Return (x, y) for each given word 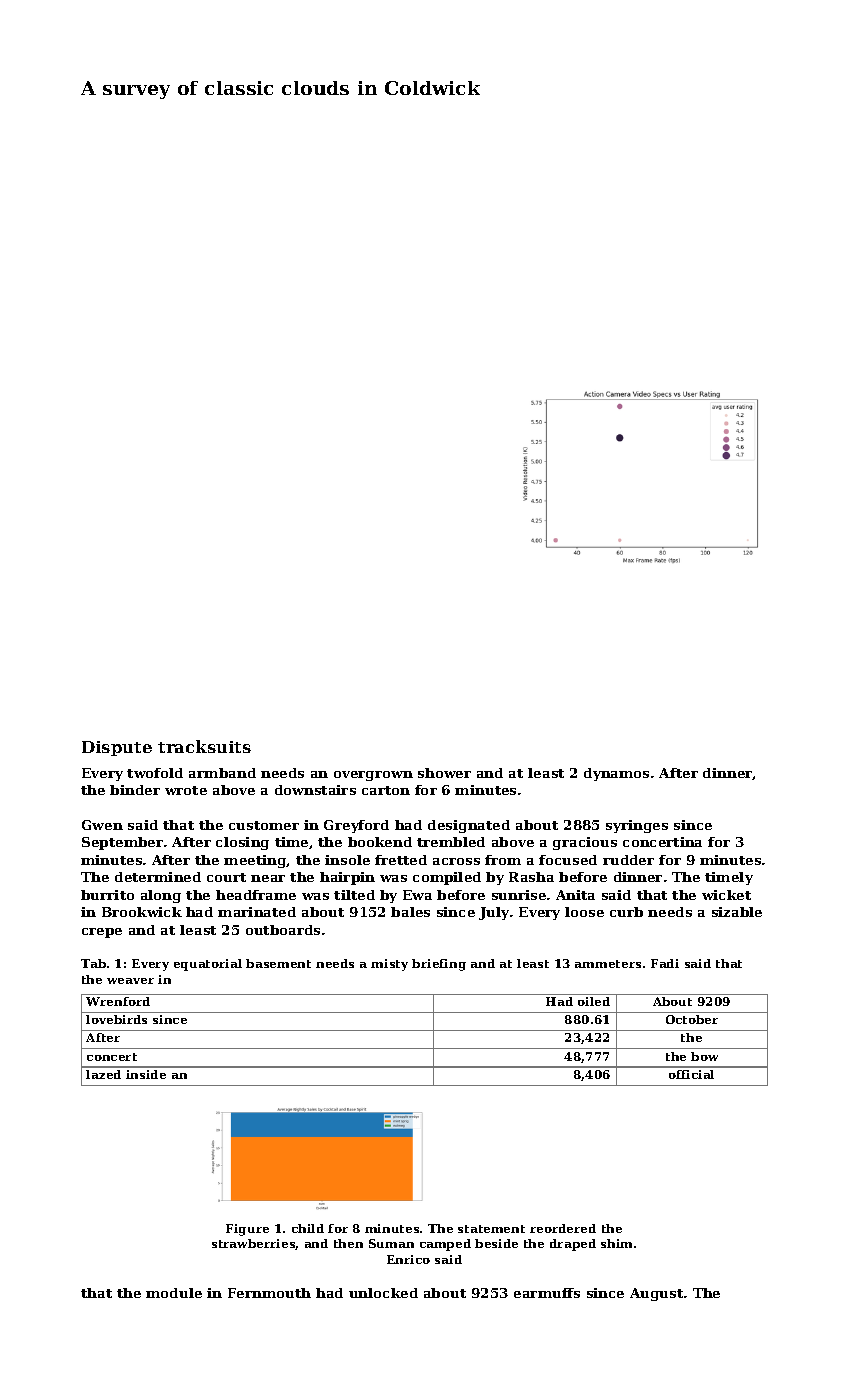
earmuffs (547, 1293)
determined (158, 877)
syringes (637, 826)
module (174, 1293)
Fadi (665, 963)
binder (135, 790)
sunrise (519, 895)
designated (469, 826)
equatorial (208, 965)
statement (491, 1229)
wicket (726, 895)
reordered (563, 1228)
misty (389, 965)
